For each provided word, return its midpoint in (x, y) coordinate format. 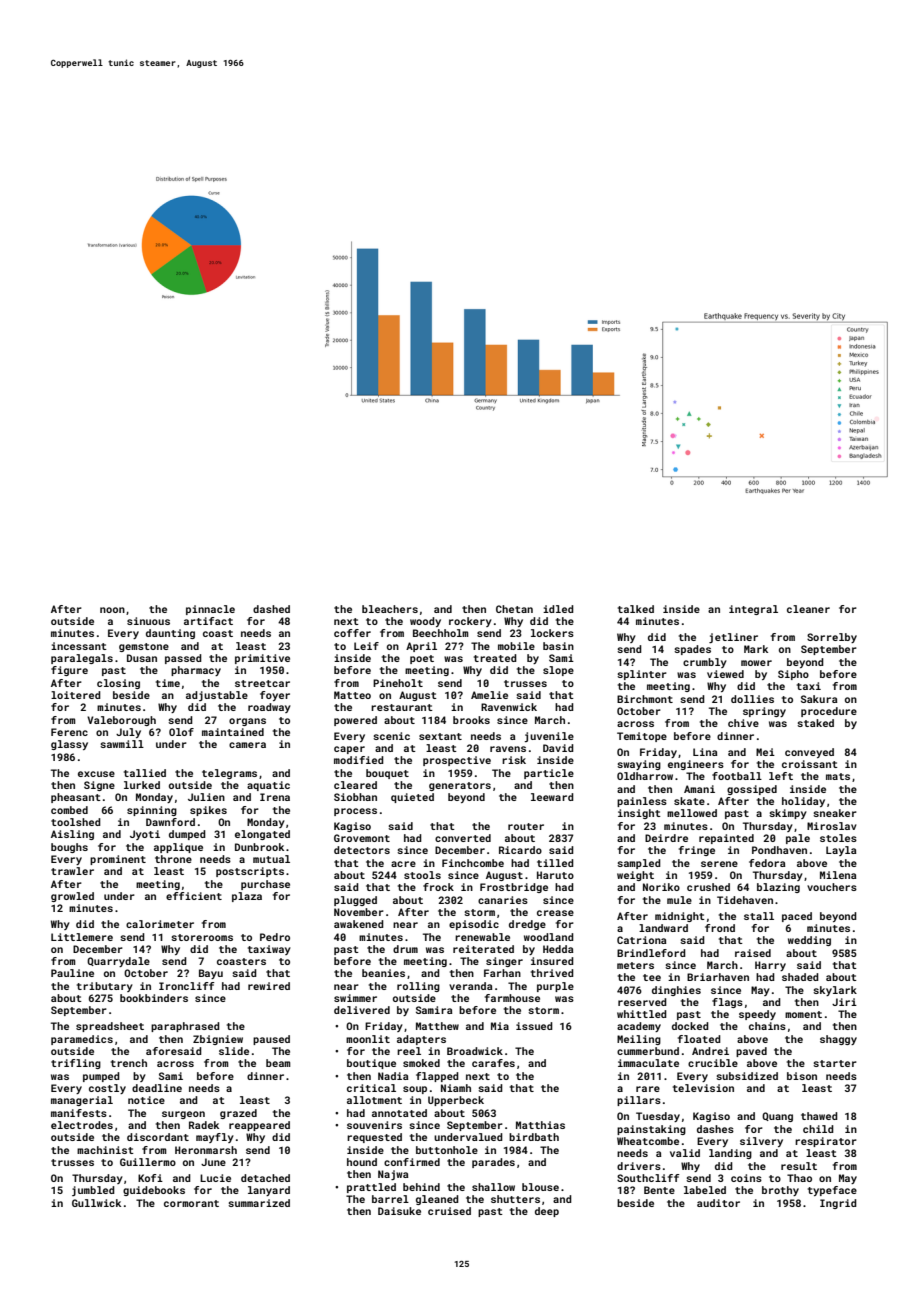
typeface (832, 1191)
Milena (838, 875)
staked (815, 723)
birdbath (534, 1137)
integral (753, 610)
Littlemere (82, 937)
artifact (208, 621)
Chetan (514, 609)
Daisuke (399, 1211)
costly (107, 1089)
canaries (503, 900)
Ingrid (838, 1204)
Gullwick (96, 1203)
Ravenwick (509, 707)
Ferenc (69, 732)
